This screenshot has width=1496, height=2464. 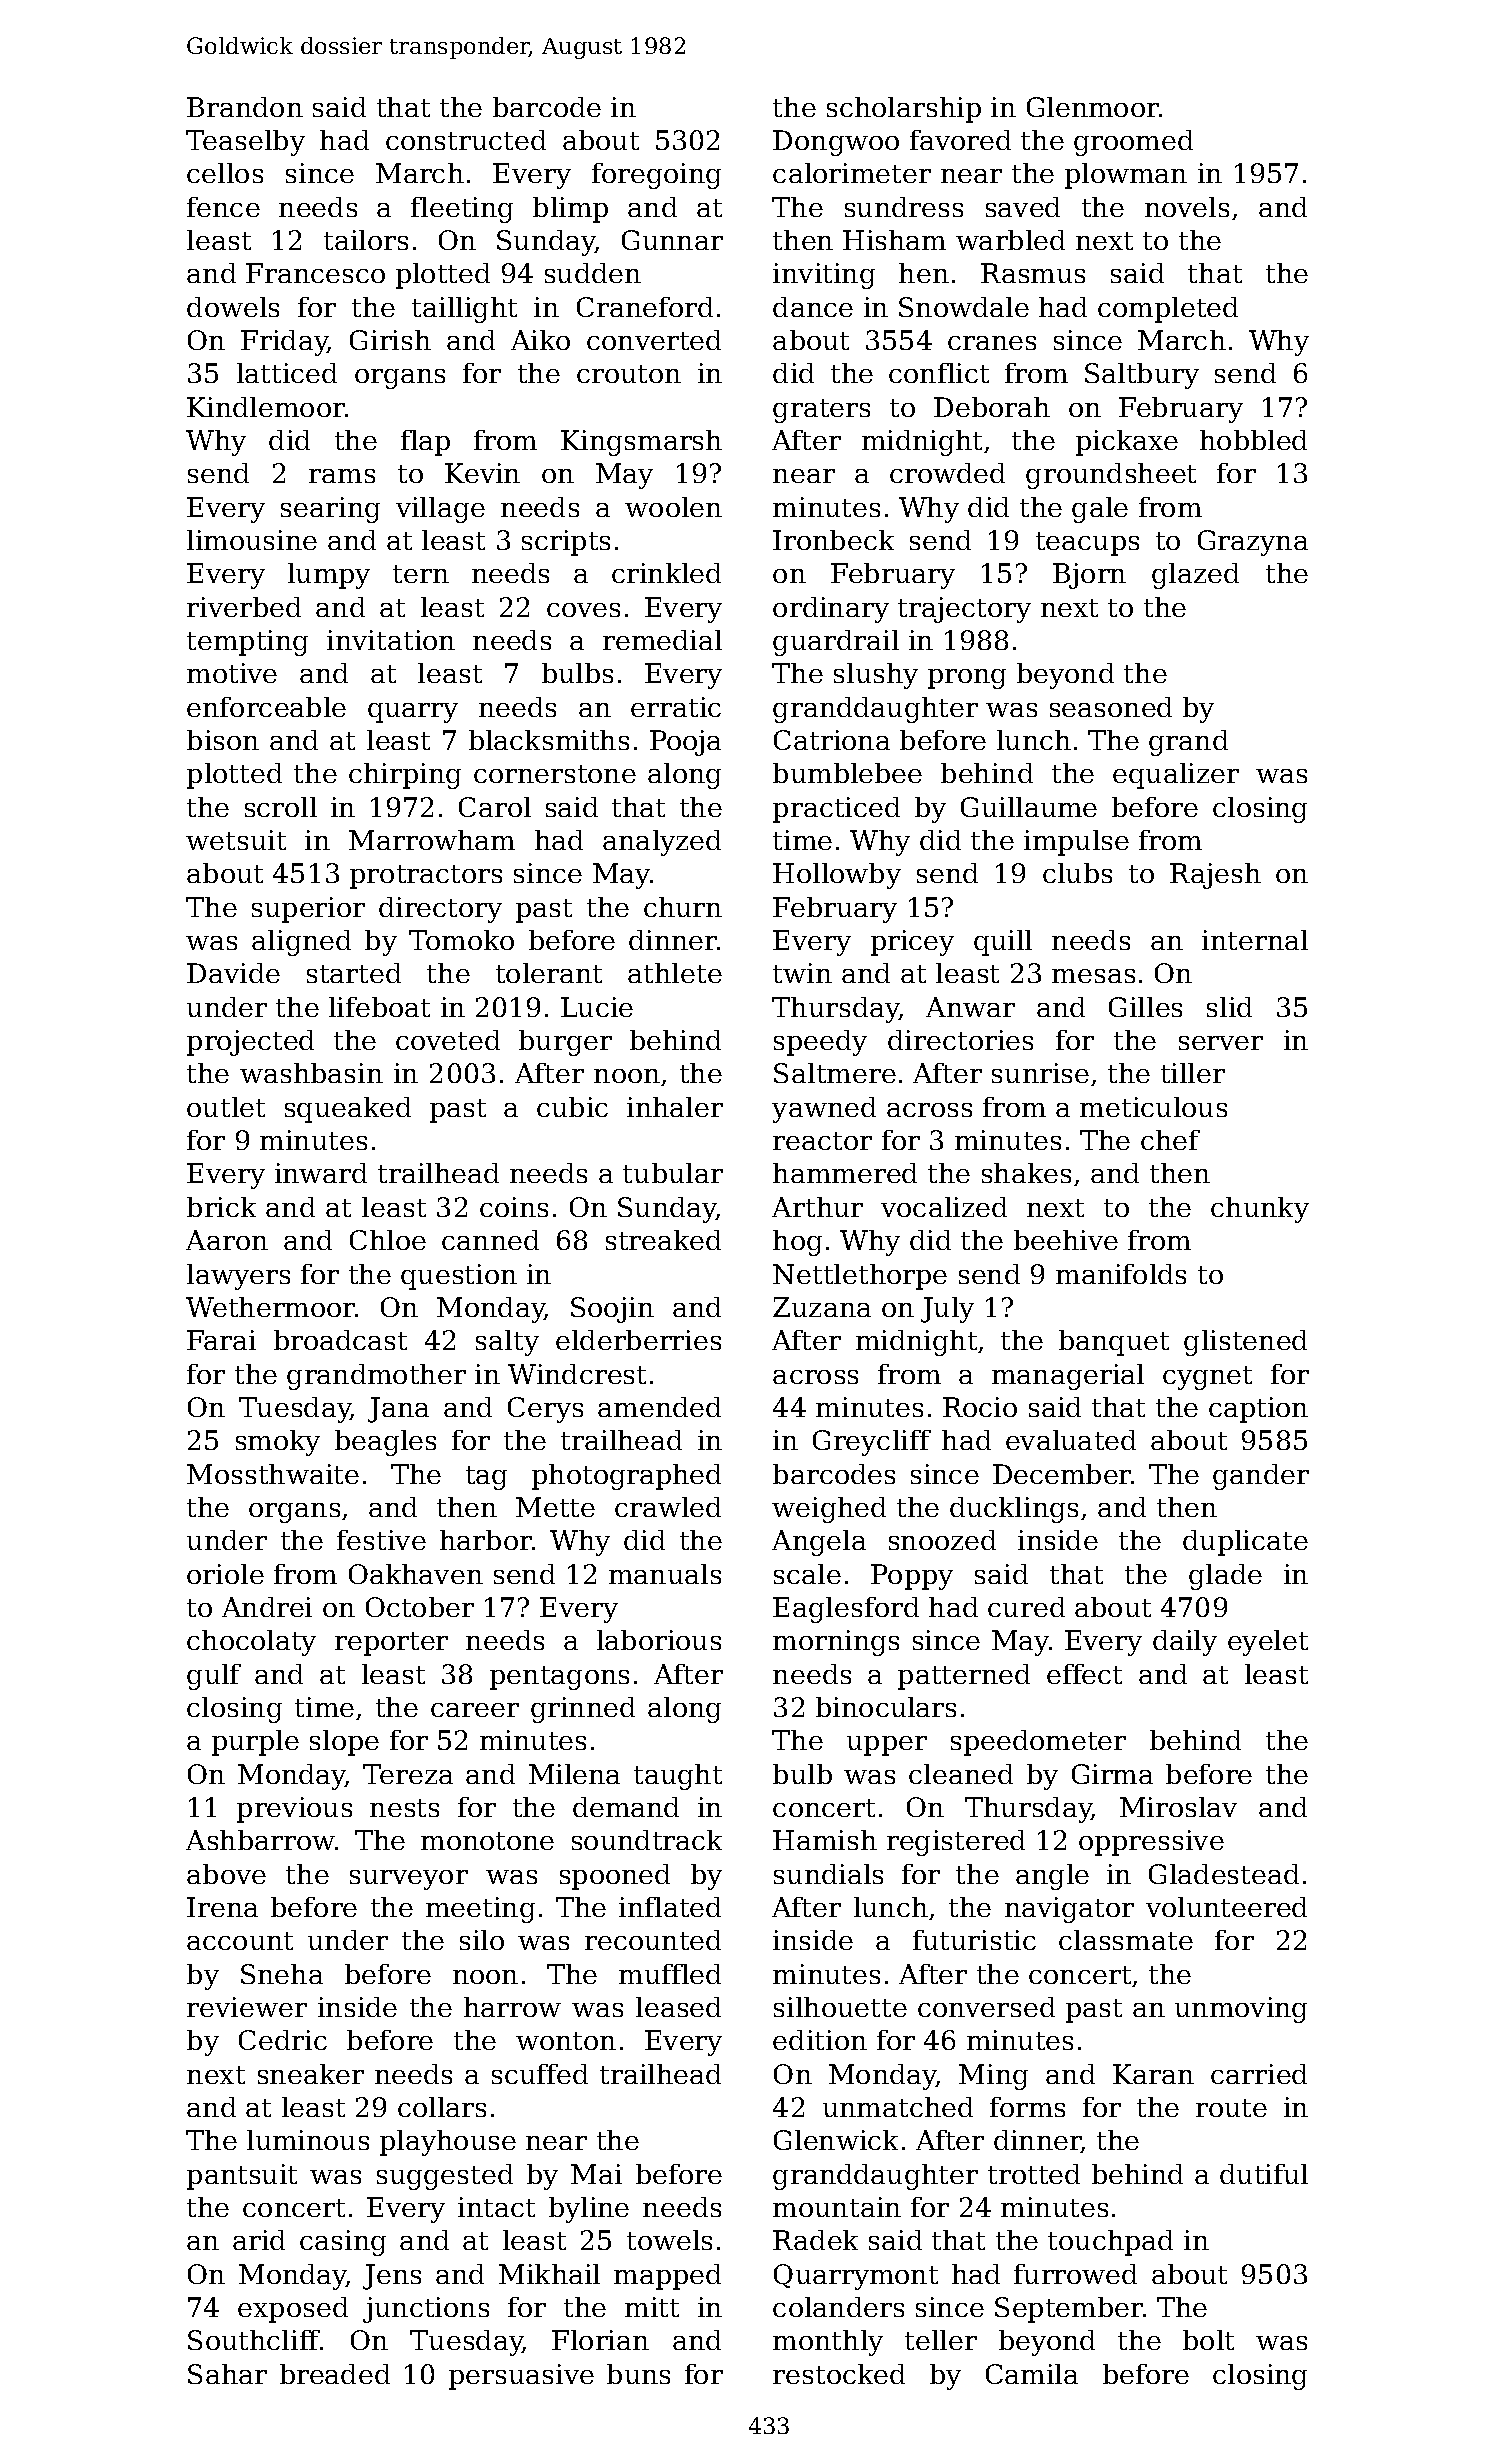 What do you see at coordinates (612, 1310) in the screenshot?
I see `Soojin` at bounding box center [612, 1310].
